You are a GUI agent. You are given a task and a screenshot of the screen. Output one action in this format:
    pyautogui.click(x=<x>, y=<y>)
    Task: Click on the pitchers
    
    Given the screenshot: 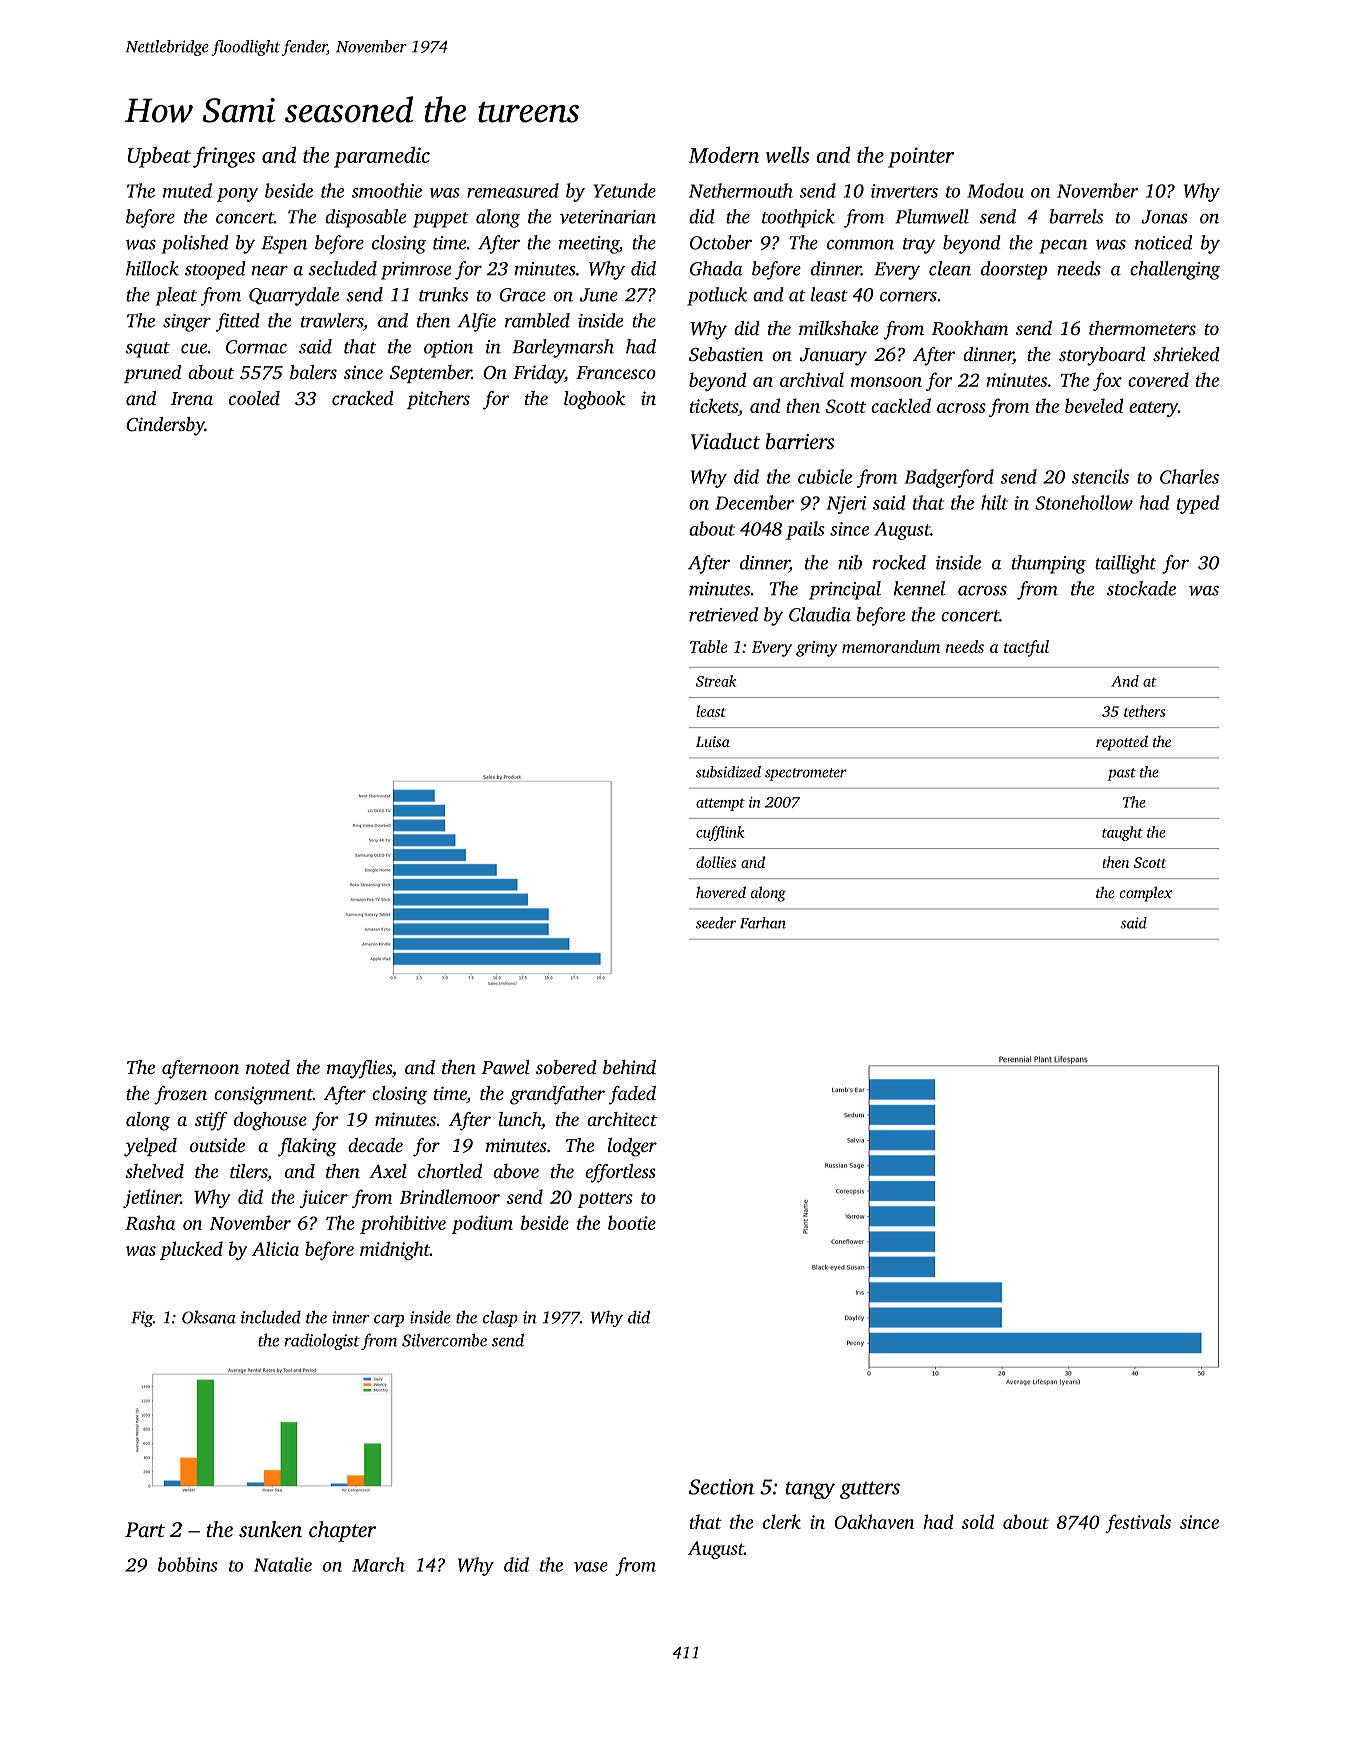 What is the action you would take?
    pyautogui.click(x=438, y=400)
